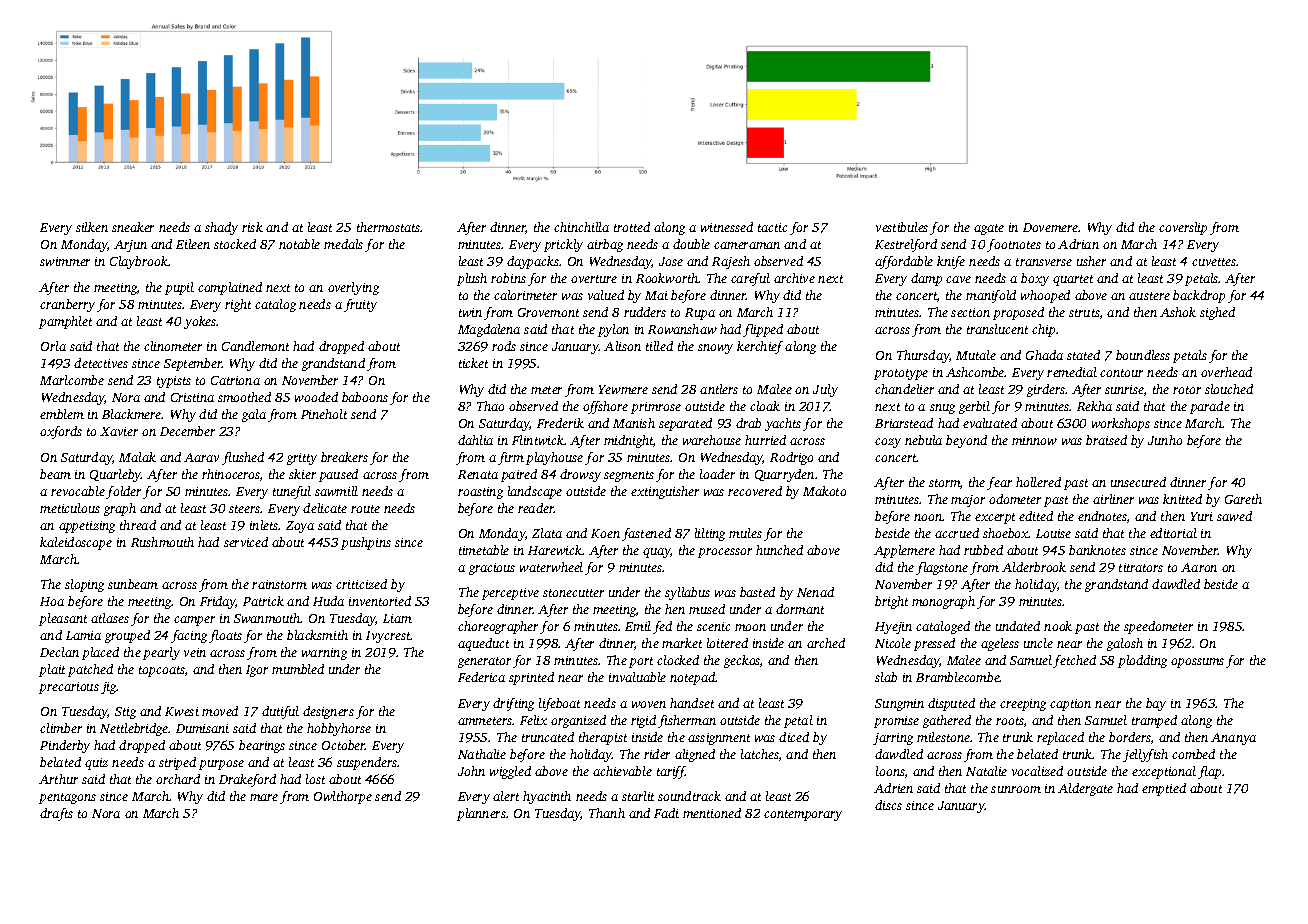 This screenshot has height=924, width=1308. I want to click on tariff, so click(671, 772).
